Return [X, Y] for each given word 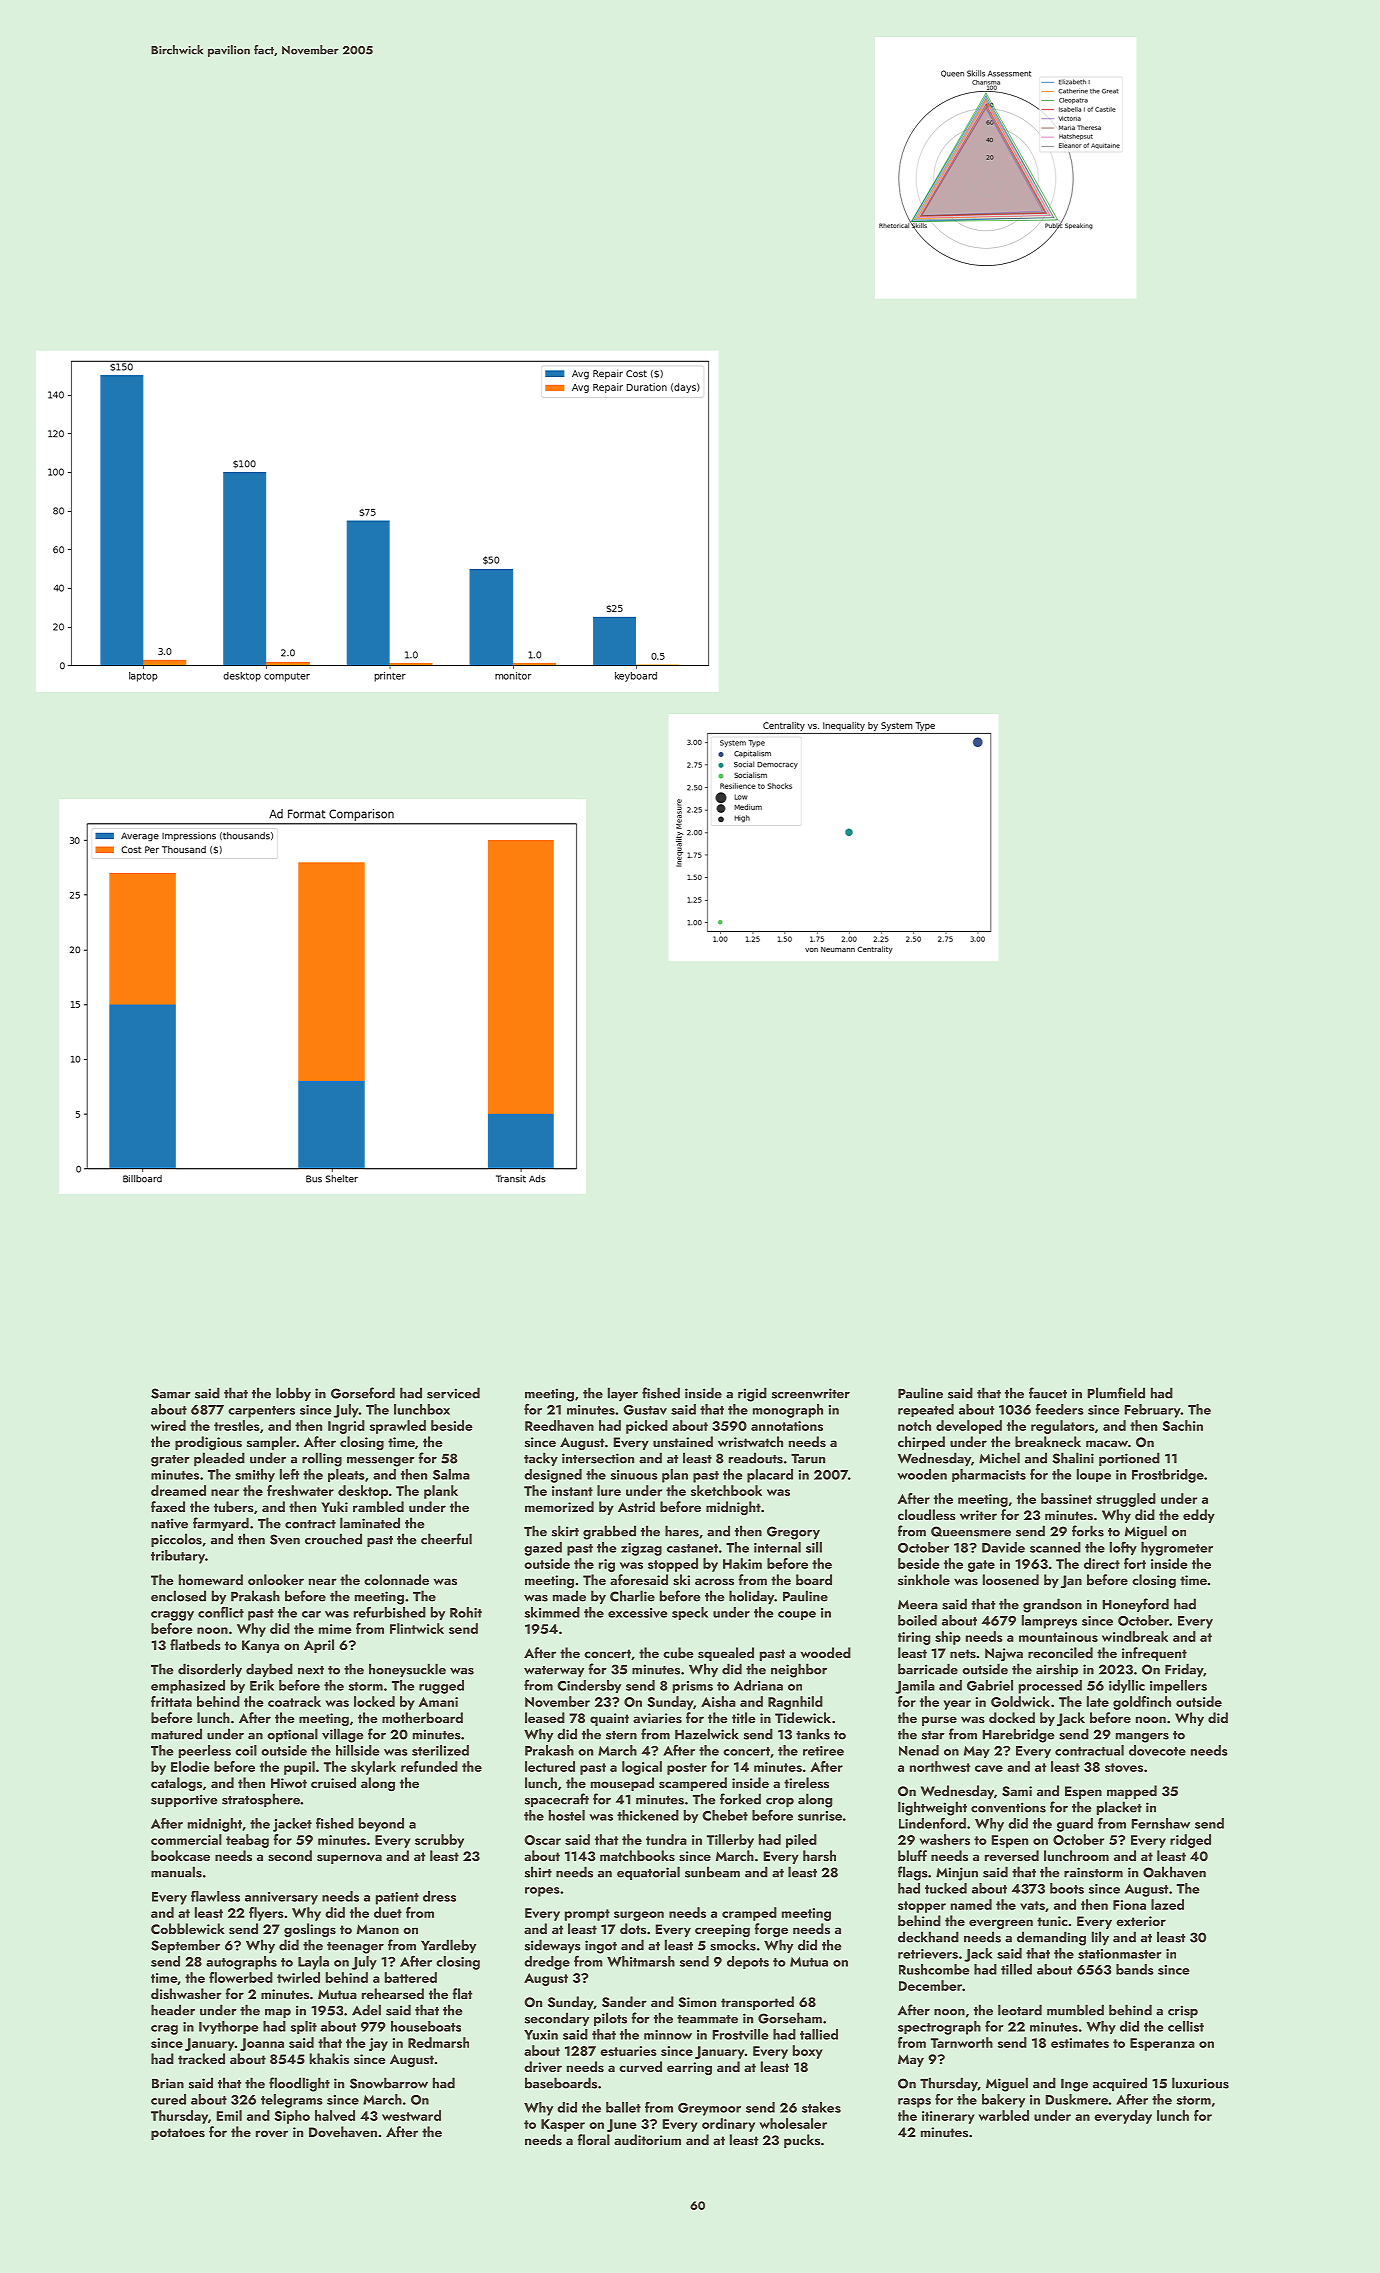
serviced [453, 1393]
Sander [624, 2002]
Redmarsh [438, 2042]
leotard [1020, 2010]
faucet [1048, 1393]
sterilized [440, 1750]
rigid [752, 1394]
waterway [554, 1671]
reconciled [1060, 1652]
